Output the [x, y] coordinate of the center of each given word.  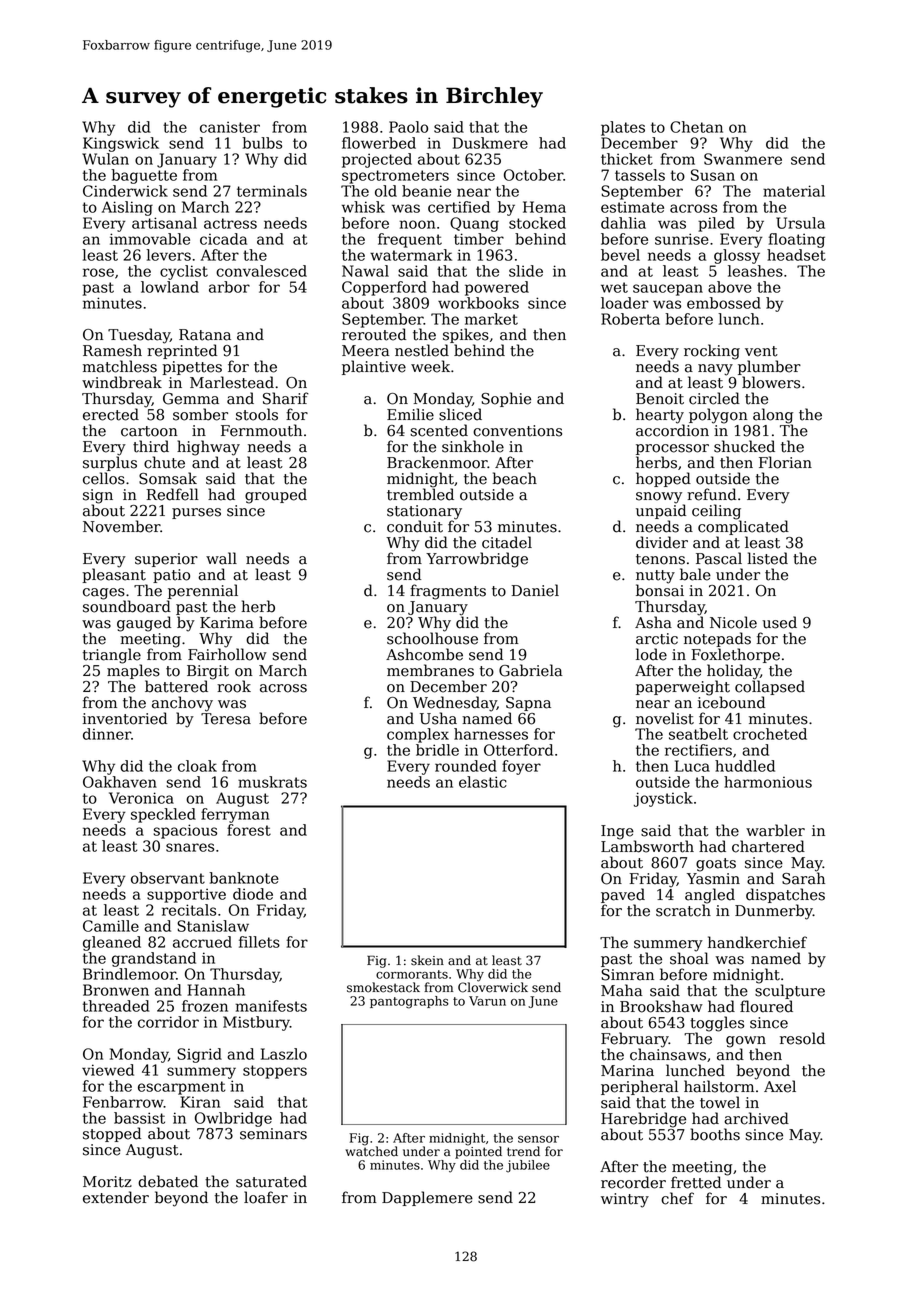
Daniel [535, 590]
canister [230, 127]
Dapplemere [427, 1198]
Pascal [719, 558]
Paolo [408, 127]
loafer [266, 1197]
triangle [112, 656]
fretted [696, 1182]
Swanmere [743, 159]
